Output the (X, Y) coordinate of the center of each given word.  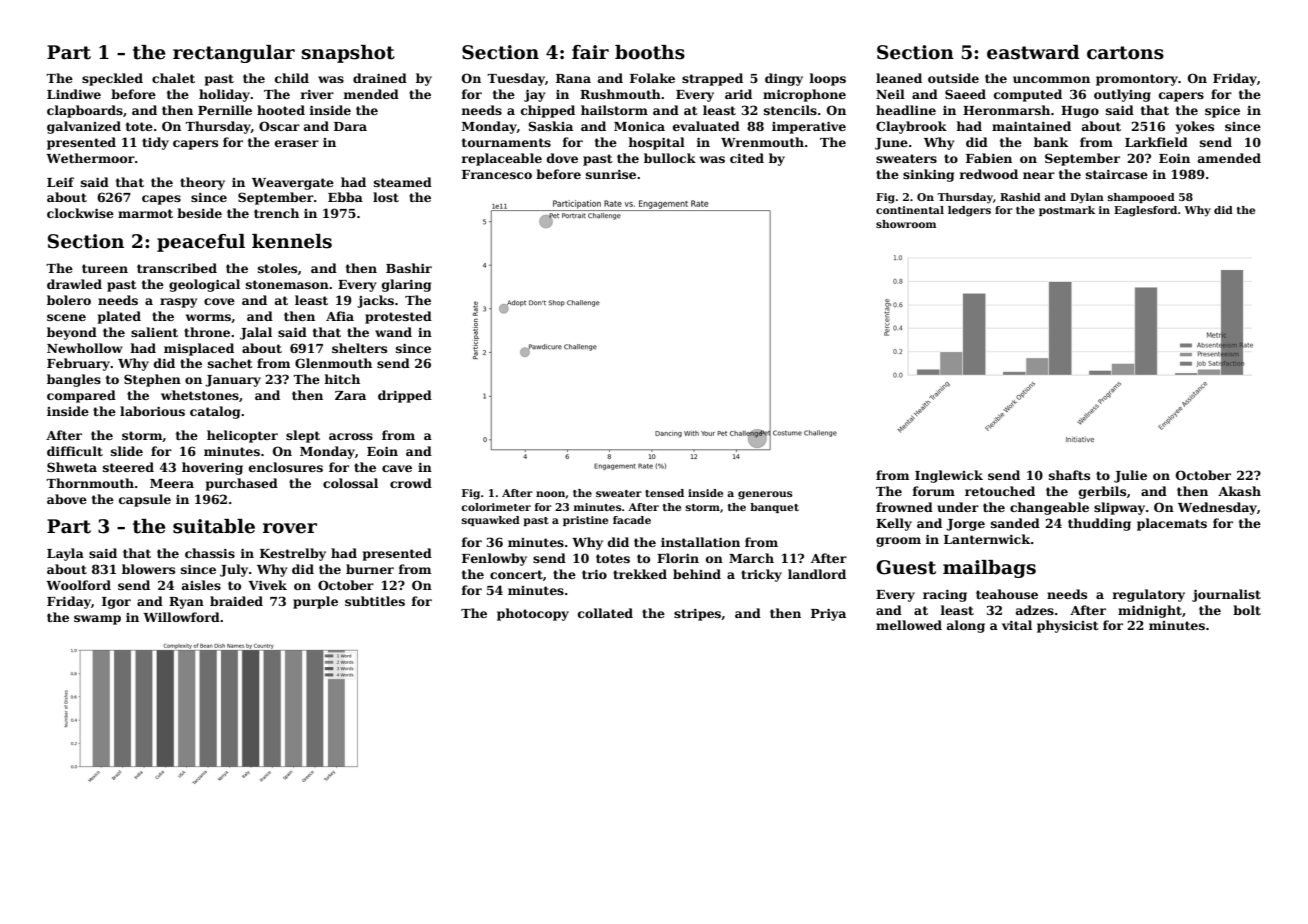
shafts (1069, 475)
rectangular (234, 54)
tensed (664, 493)
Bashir (409, 268)
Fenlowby (494, 559)
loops (828, 79)
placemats (1172, 524)
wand (393, 332)
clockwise (80, 213)
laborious (152, 411)
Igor (116, 603)
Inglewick (949, 476)
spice (1222, 112)
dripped (405, 396)
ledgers (969, 211)
